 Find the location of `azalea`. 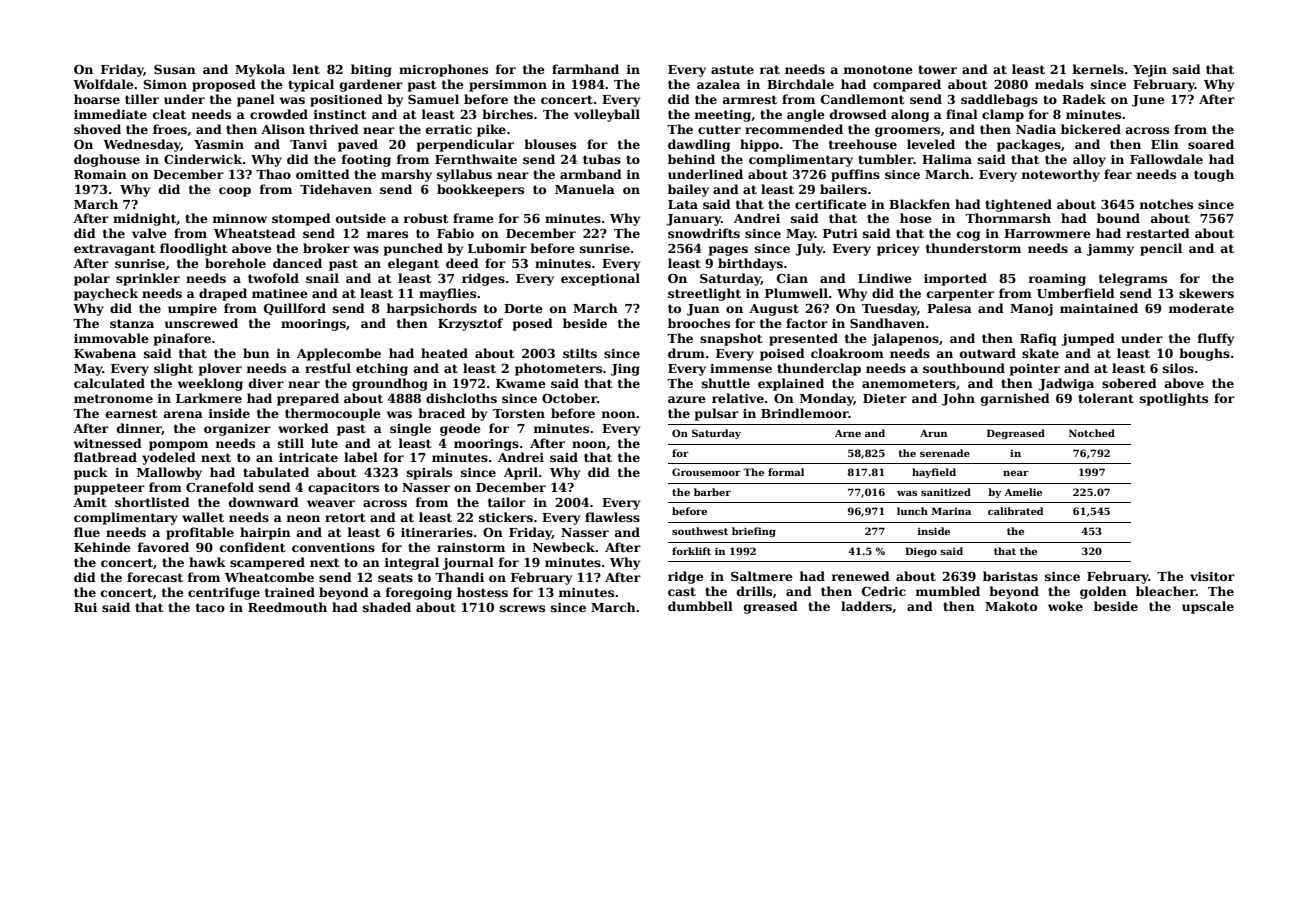

azalea is located at coordinates (718, 84).
